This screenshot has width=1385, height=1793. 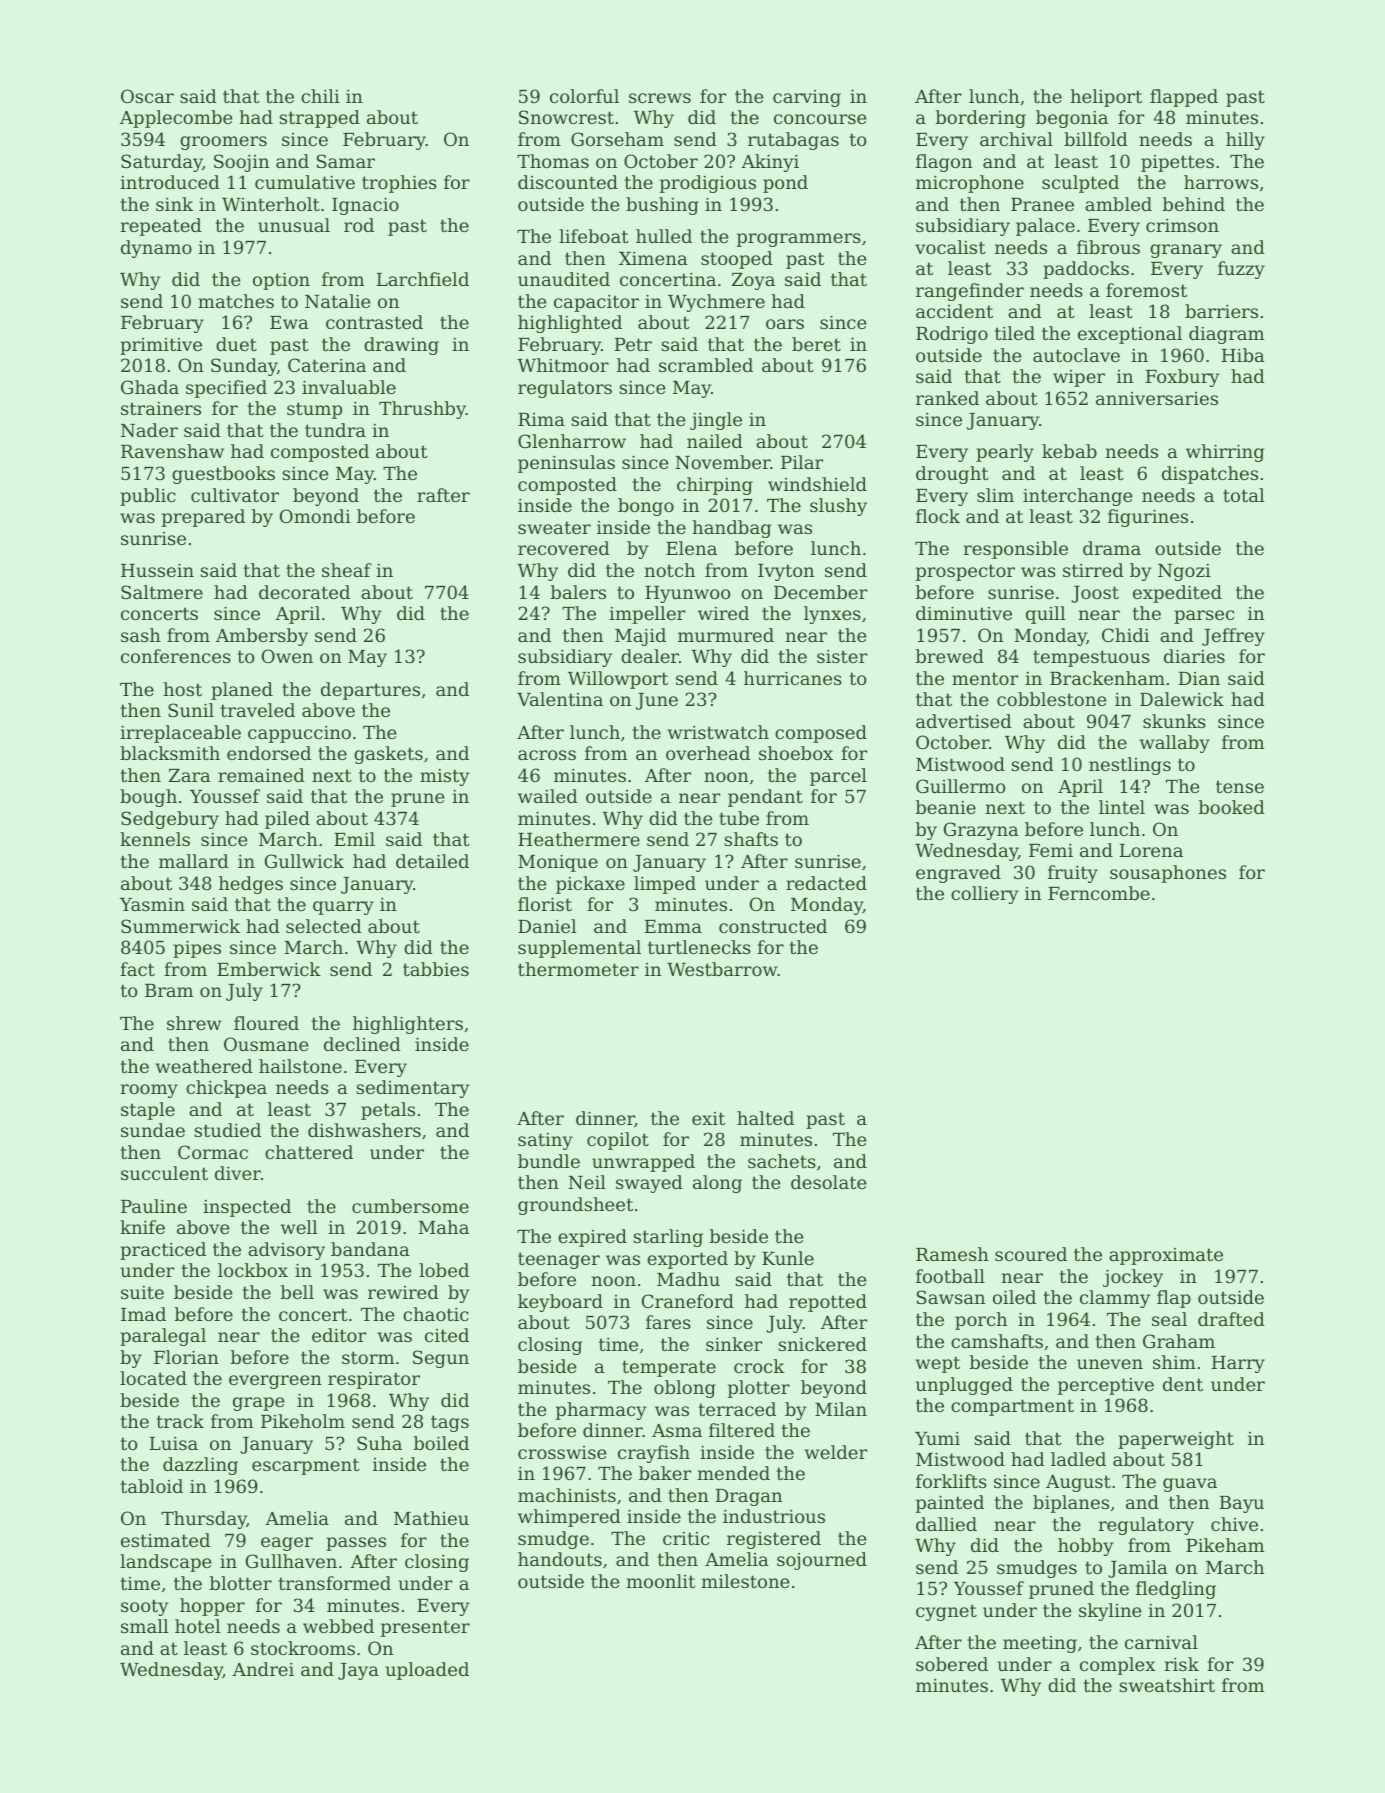 What do you see at coordinates (708, 1118) in the screenshot?
I see `exit` at bounding box center [708, 1118].
